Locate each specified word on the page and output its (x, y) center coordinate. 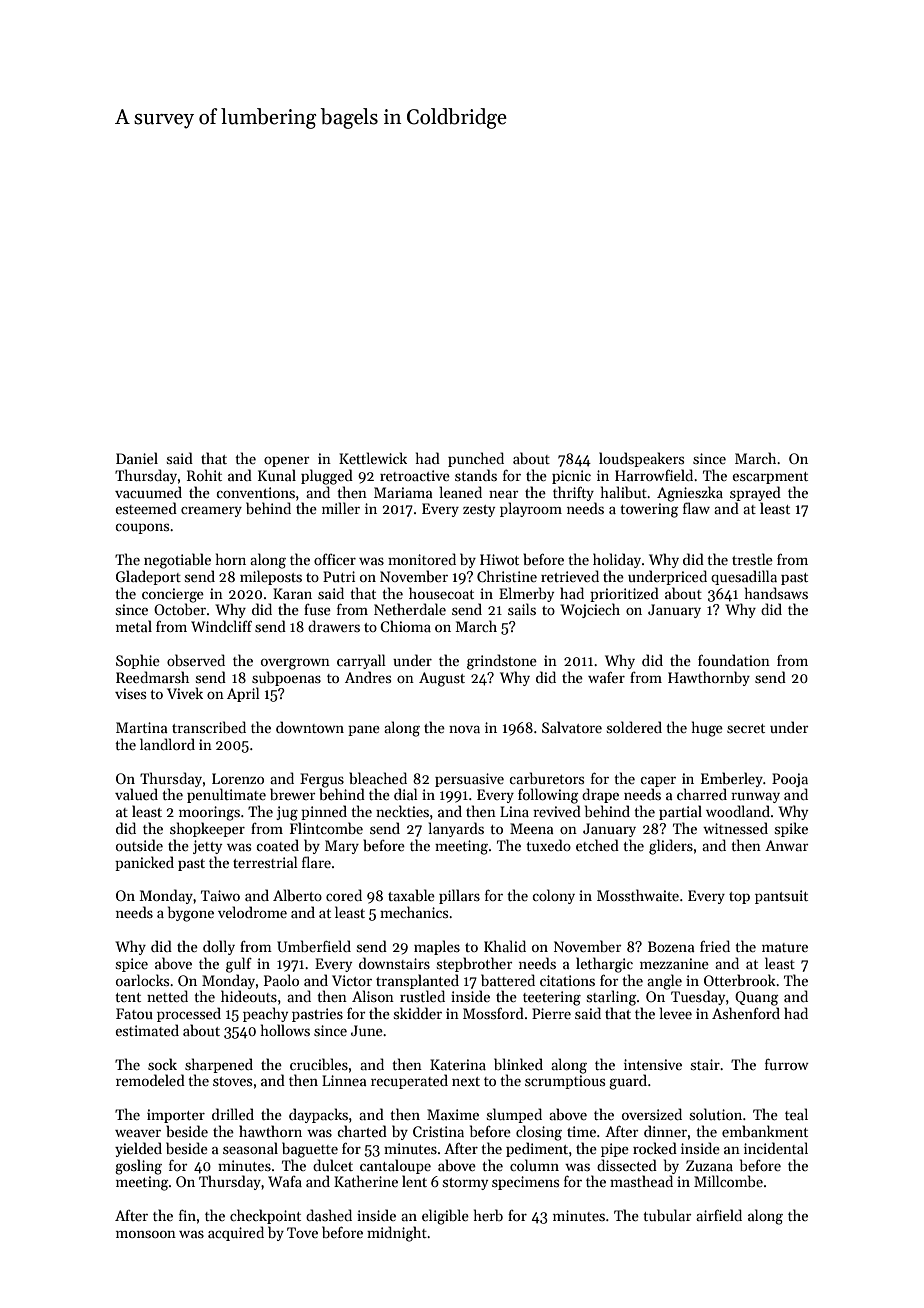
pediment (537, 1149)
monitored (422, 559)
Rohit (204, 475)
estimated (147, 1030)
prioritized (624, 594)
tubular (667, 1215)
